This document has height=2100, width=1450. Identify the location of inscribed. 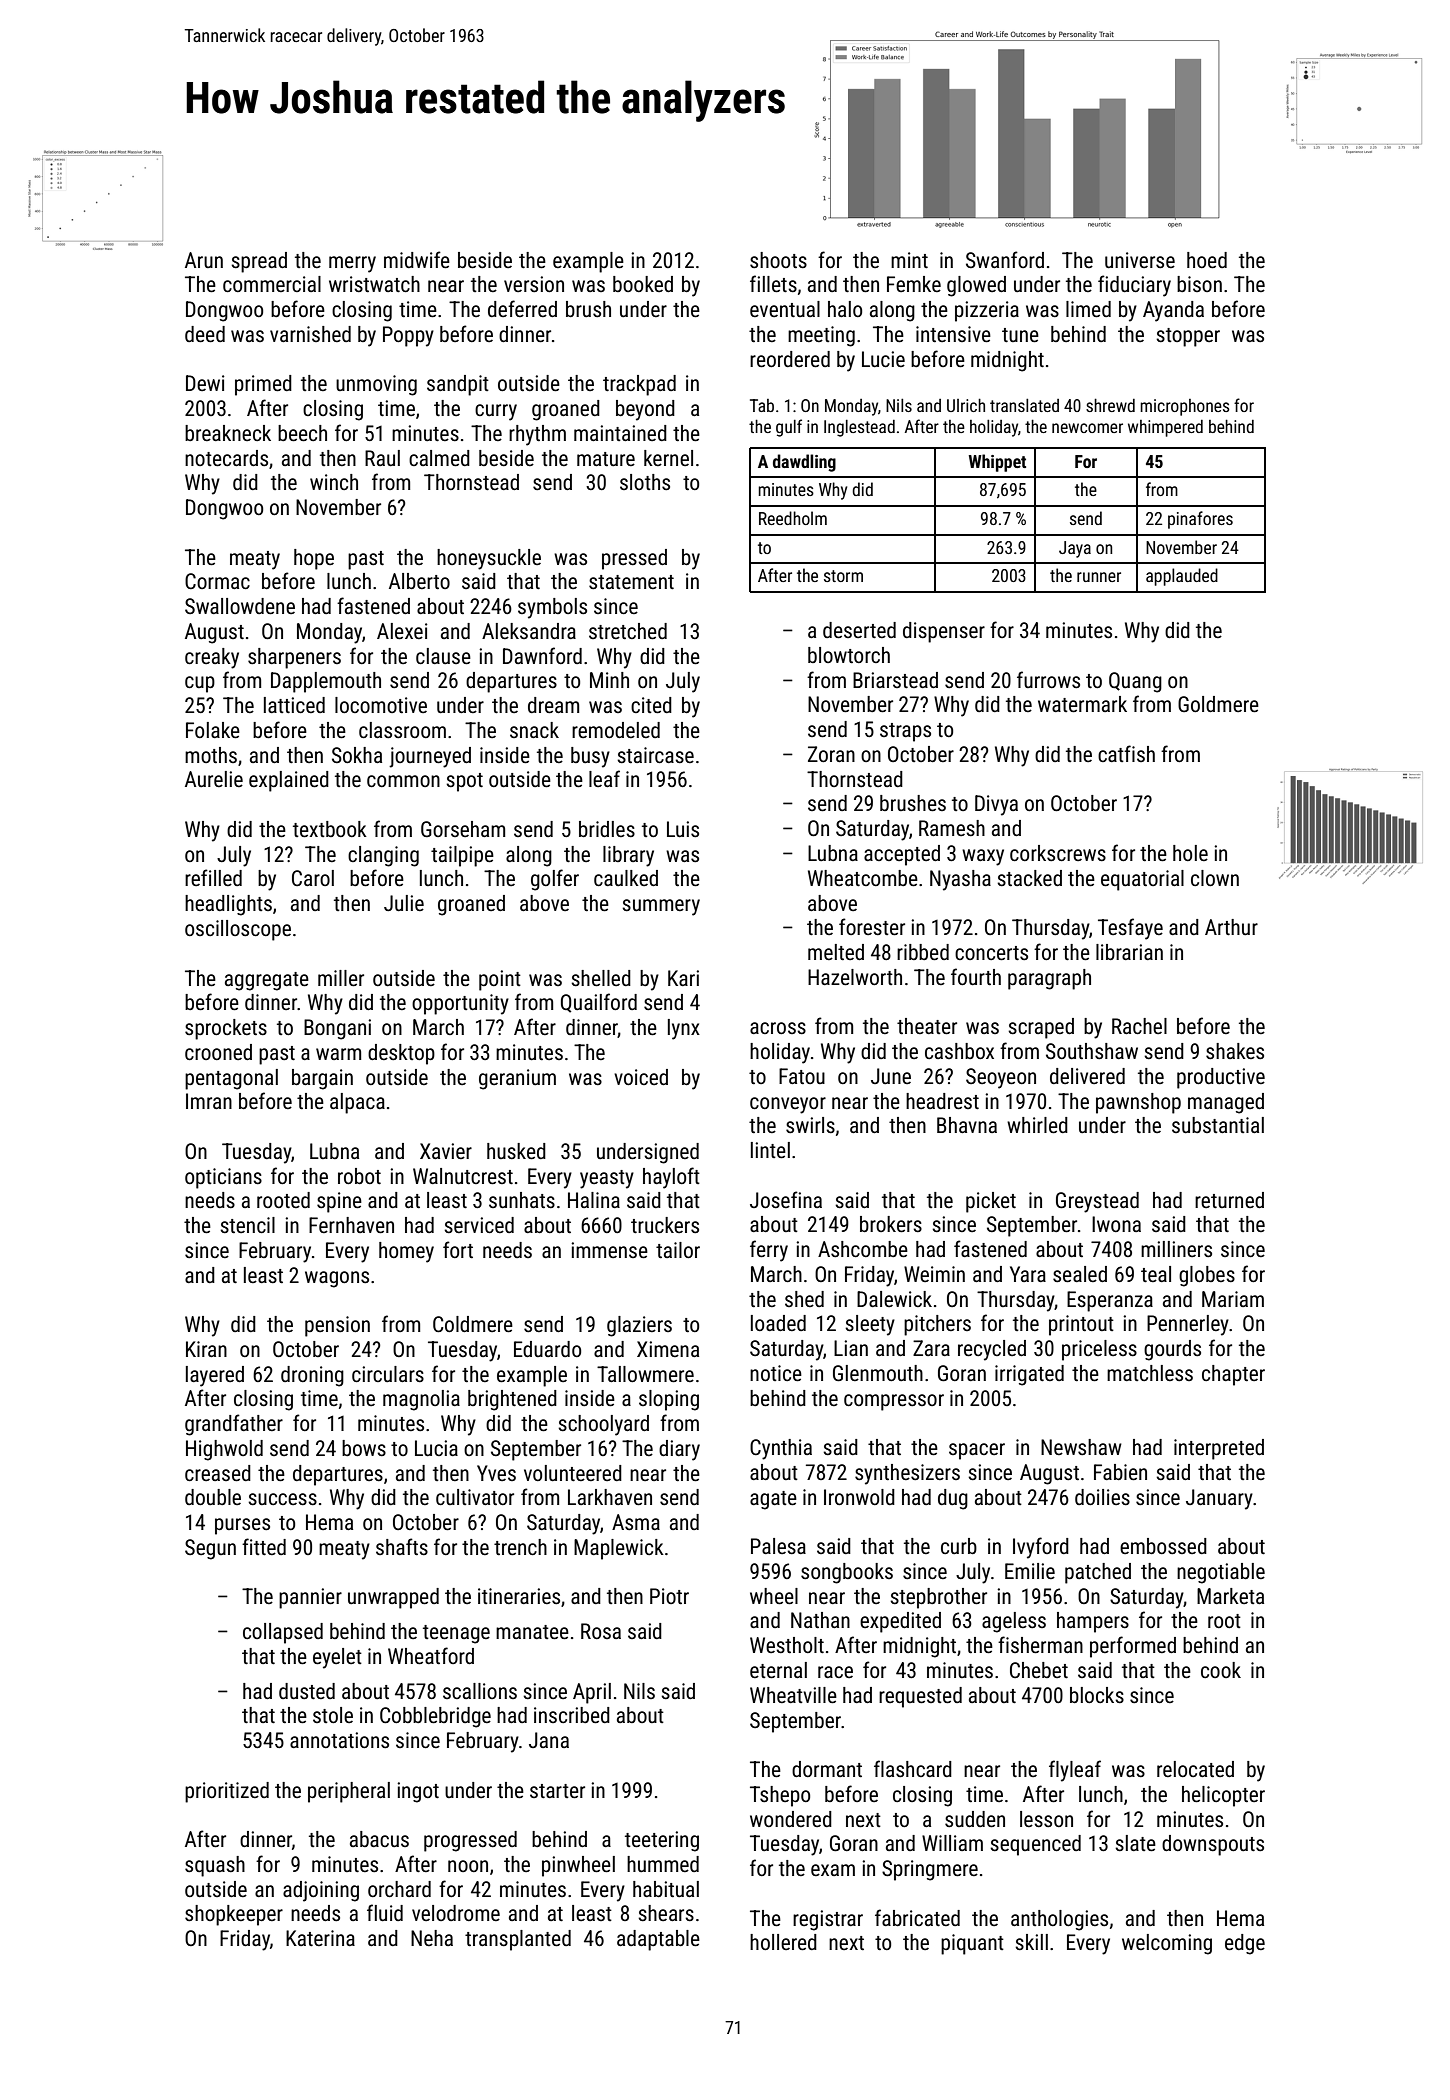
(572, 1715).
